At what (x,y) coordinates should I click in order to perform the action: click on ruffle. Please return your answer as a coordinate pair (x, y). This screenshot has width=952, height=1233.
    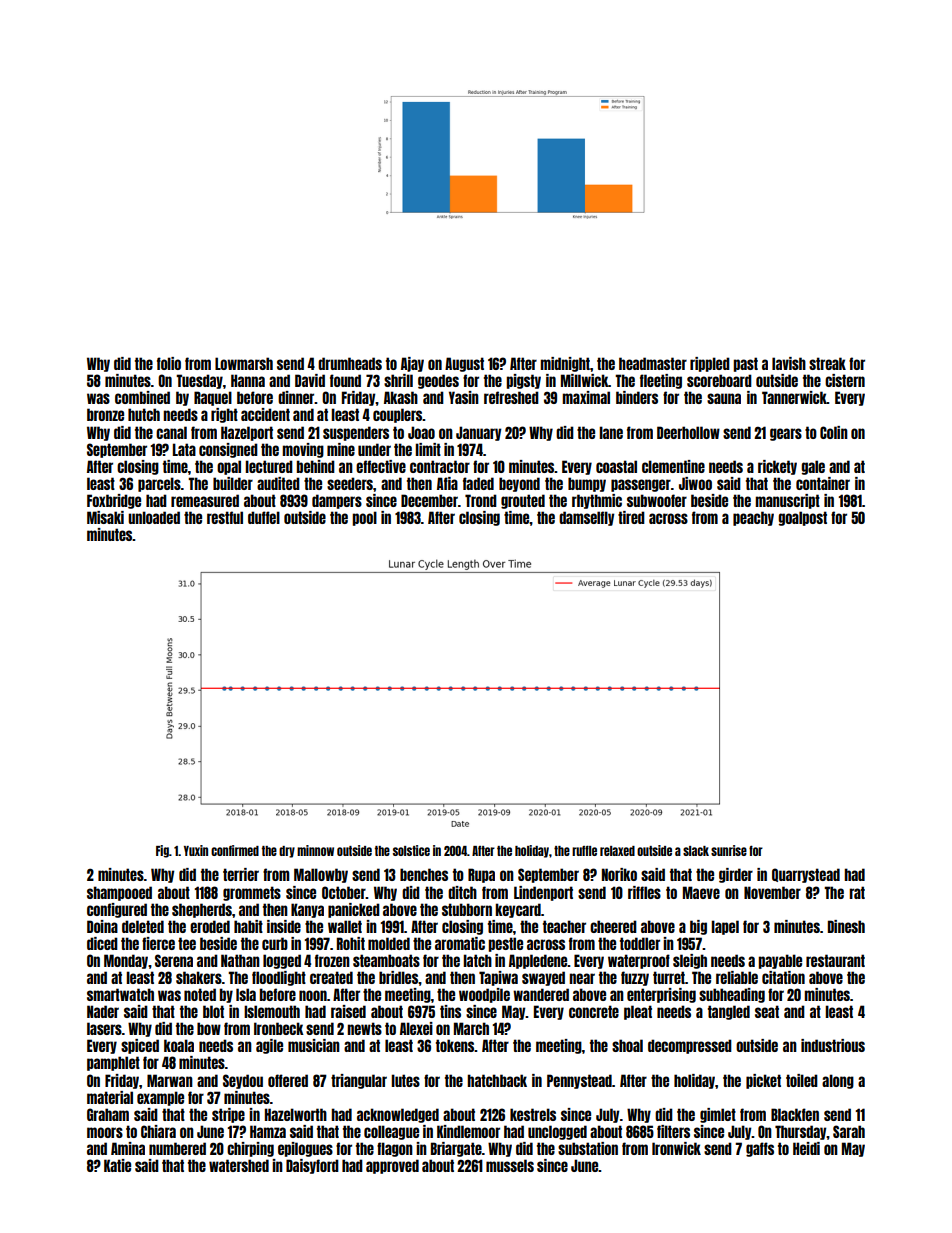
    Looking at the image, I should click on (584, 850).
